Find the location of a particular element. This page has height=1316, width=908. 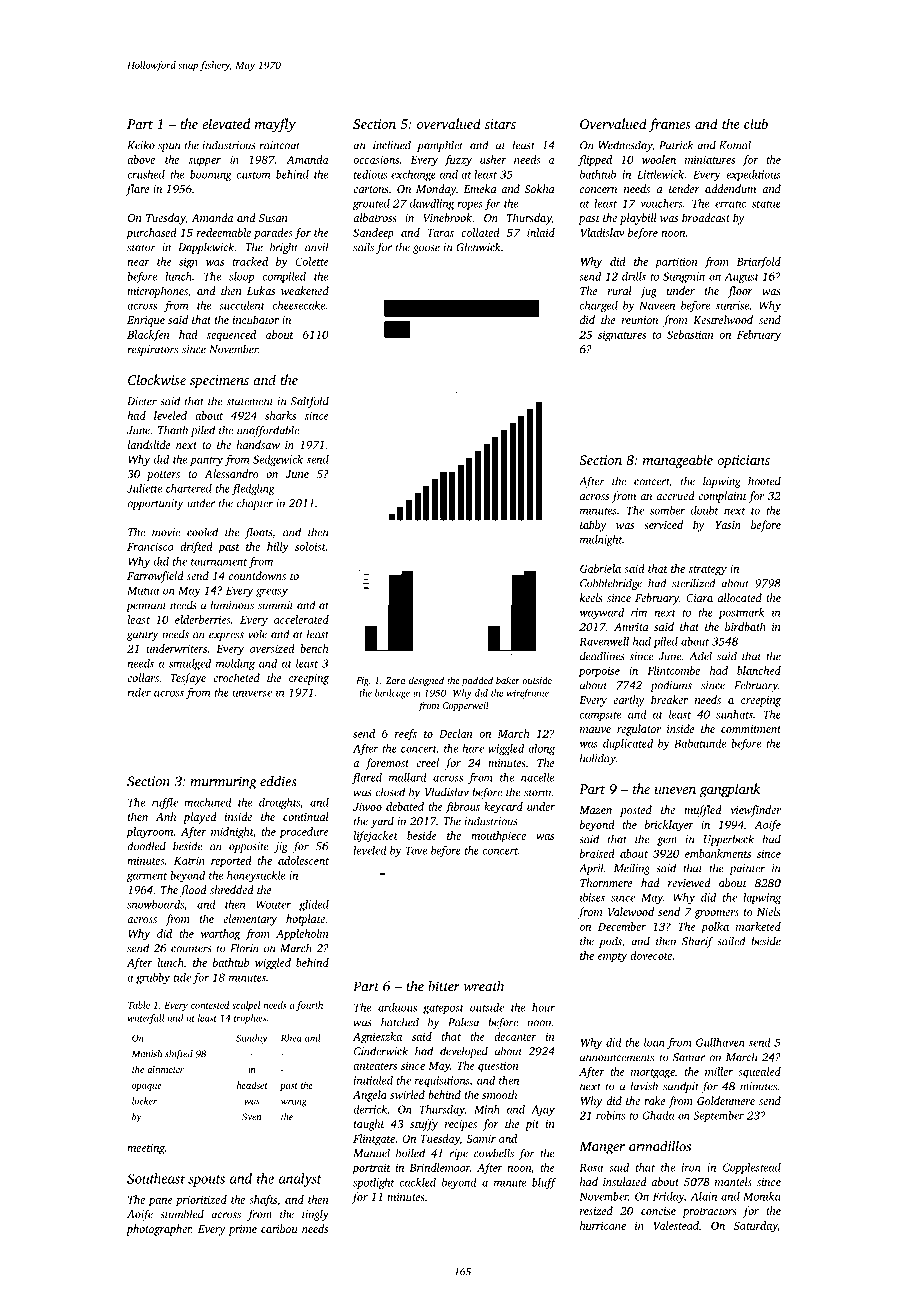

duplicated is located at coordinates (628, 744).
